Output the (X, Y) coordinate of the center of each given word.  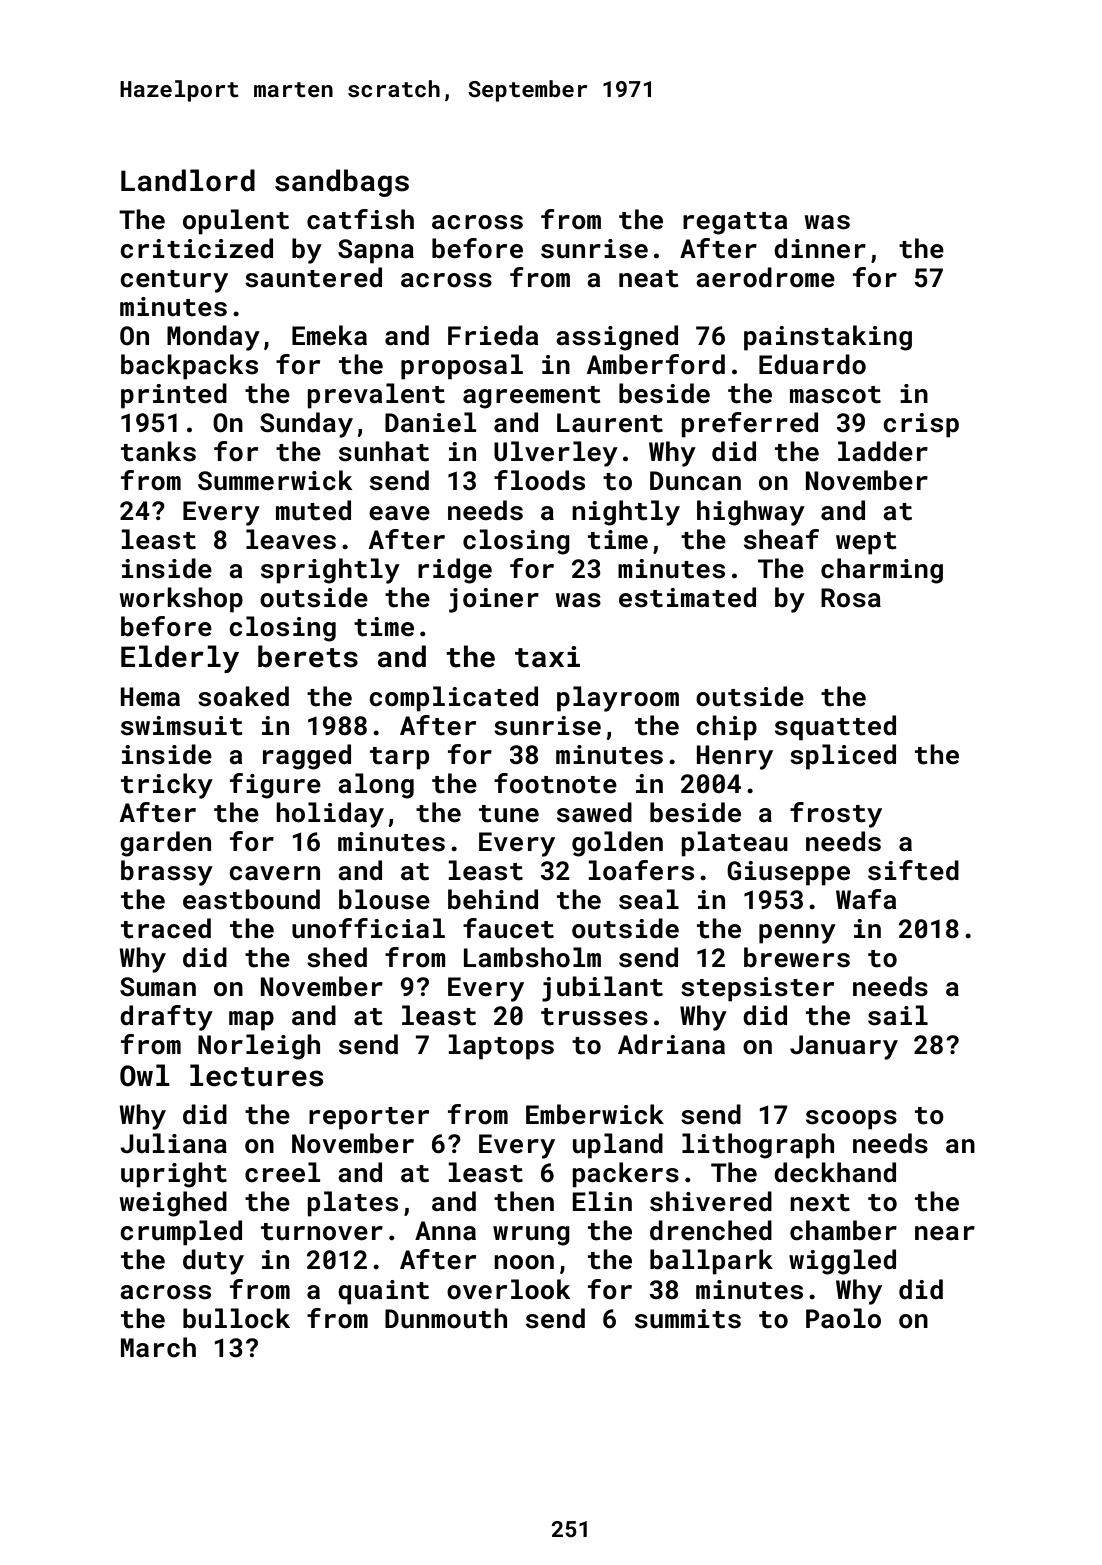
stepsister (757, 989)
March (158, 1347)
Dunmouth (446, 1318)
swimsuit (182, 726)
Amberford (656, 364)
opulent (236, 222)
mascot (835, 395)
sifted (913, 870)
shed (337, 957)
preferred (749, 425)
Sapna (376, 251)
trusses (594, 1017)
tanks (158, 451)
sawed (594, 812)
